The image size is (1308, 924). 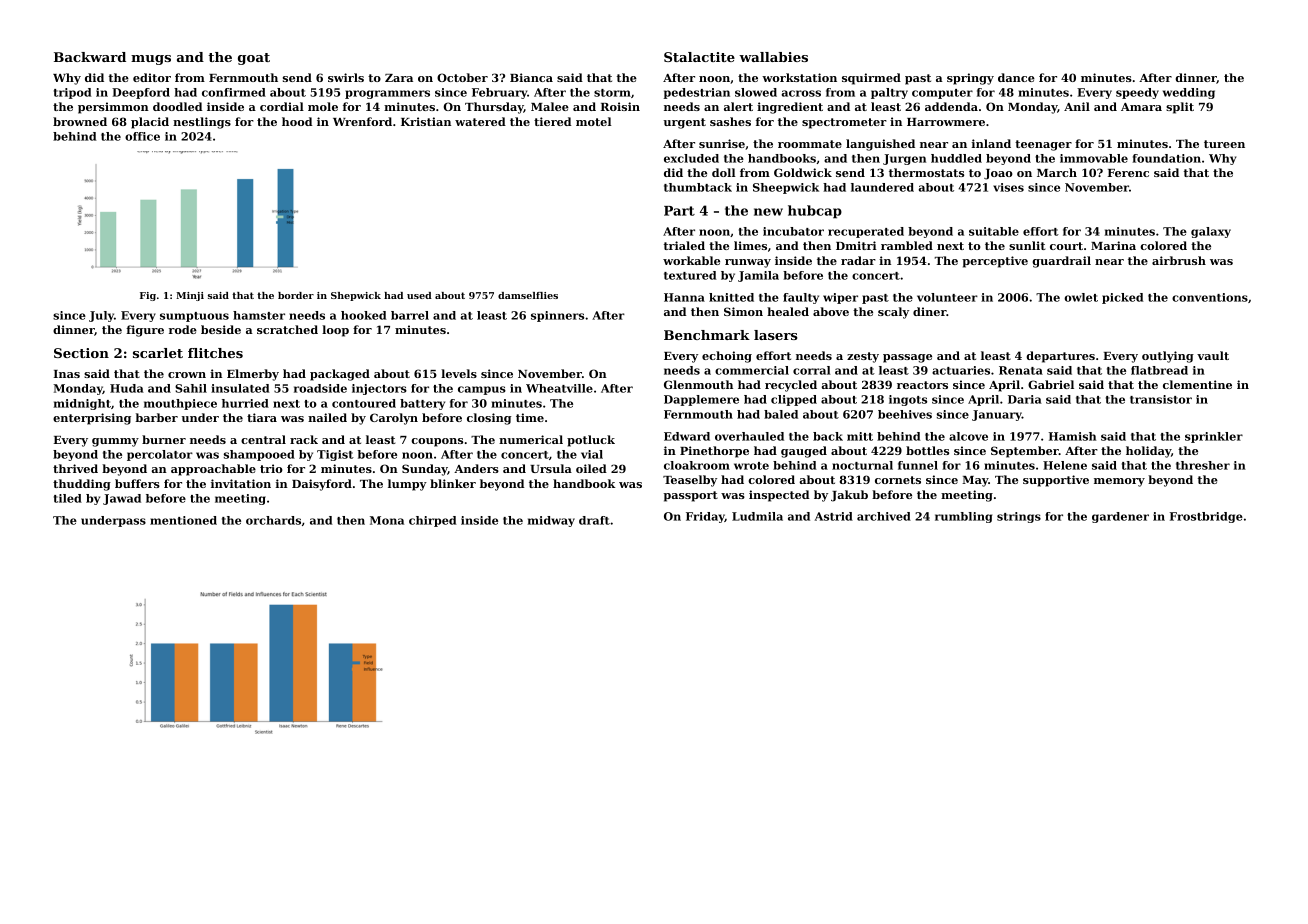 What do you see at coordinates (1137, 93) in the document?
I see `speedy` at bounding box center [1137, 93].
